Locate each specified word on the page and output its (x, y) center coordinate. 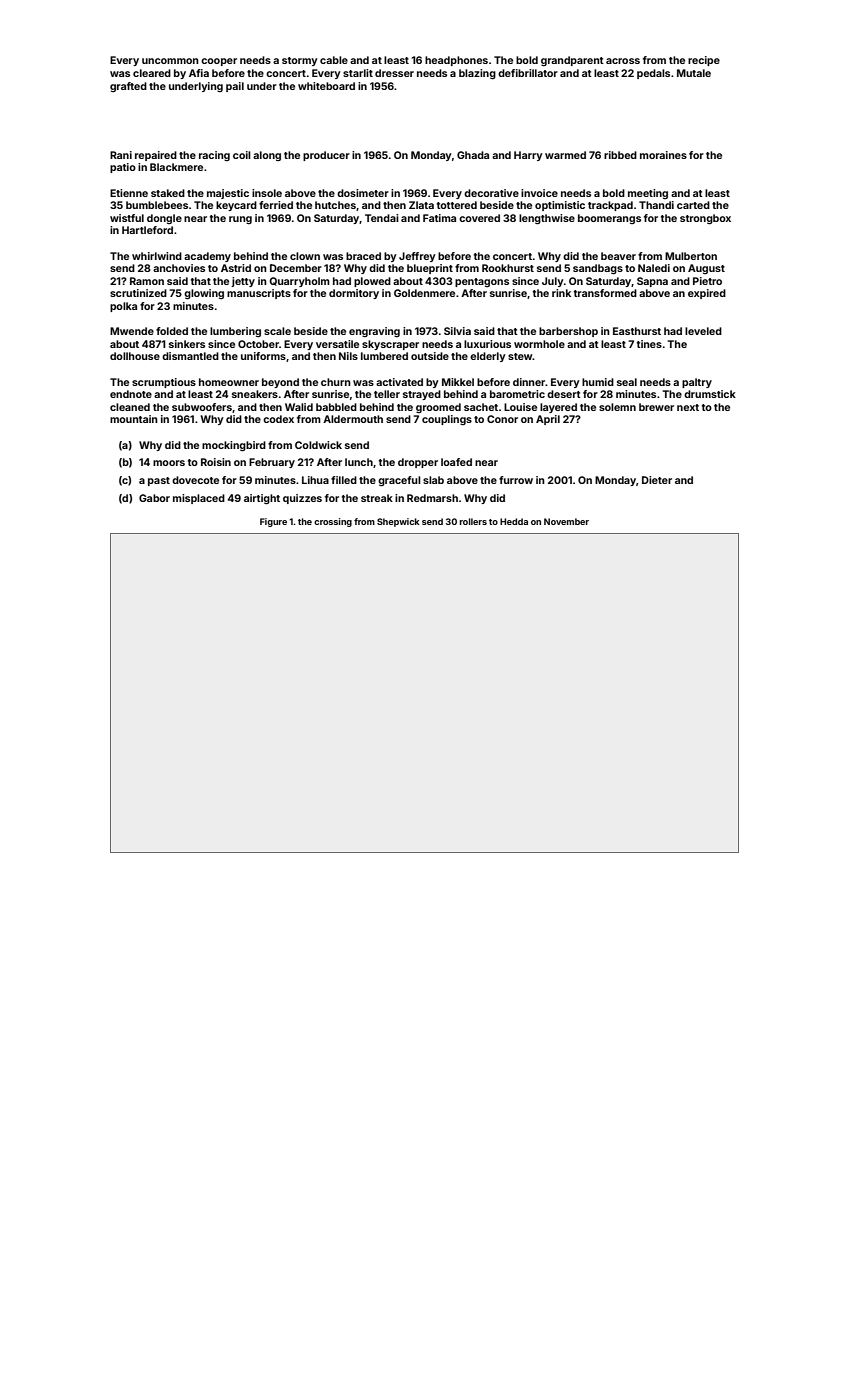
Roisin (216, 462)
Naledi (654, 268)
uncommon (170, 61)
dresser (394, 73)
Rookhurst (508, 268)
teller (387, 394)
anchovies (179, 268)
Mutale (694, 73)
